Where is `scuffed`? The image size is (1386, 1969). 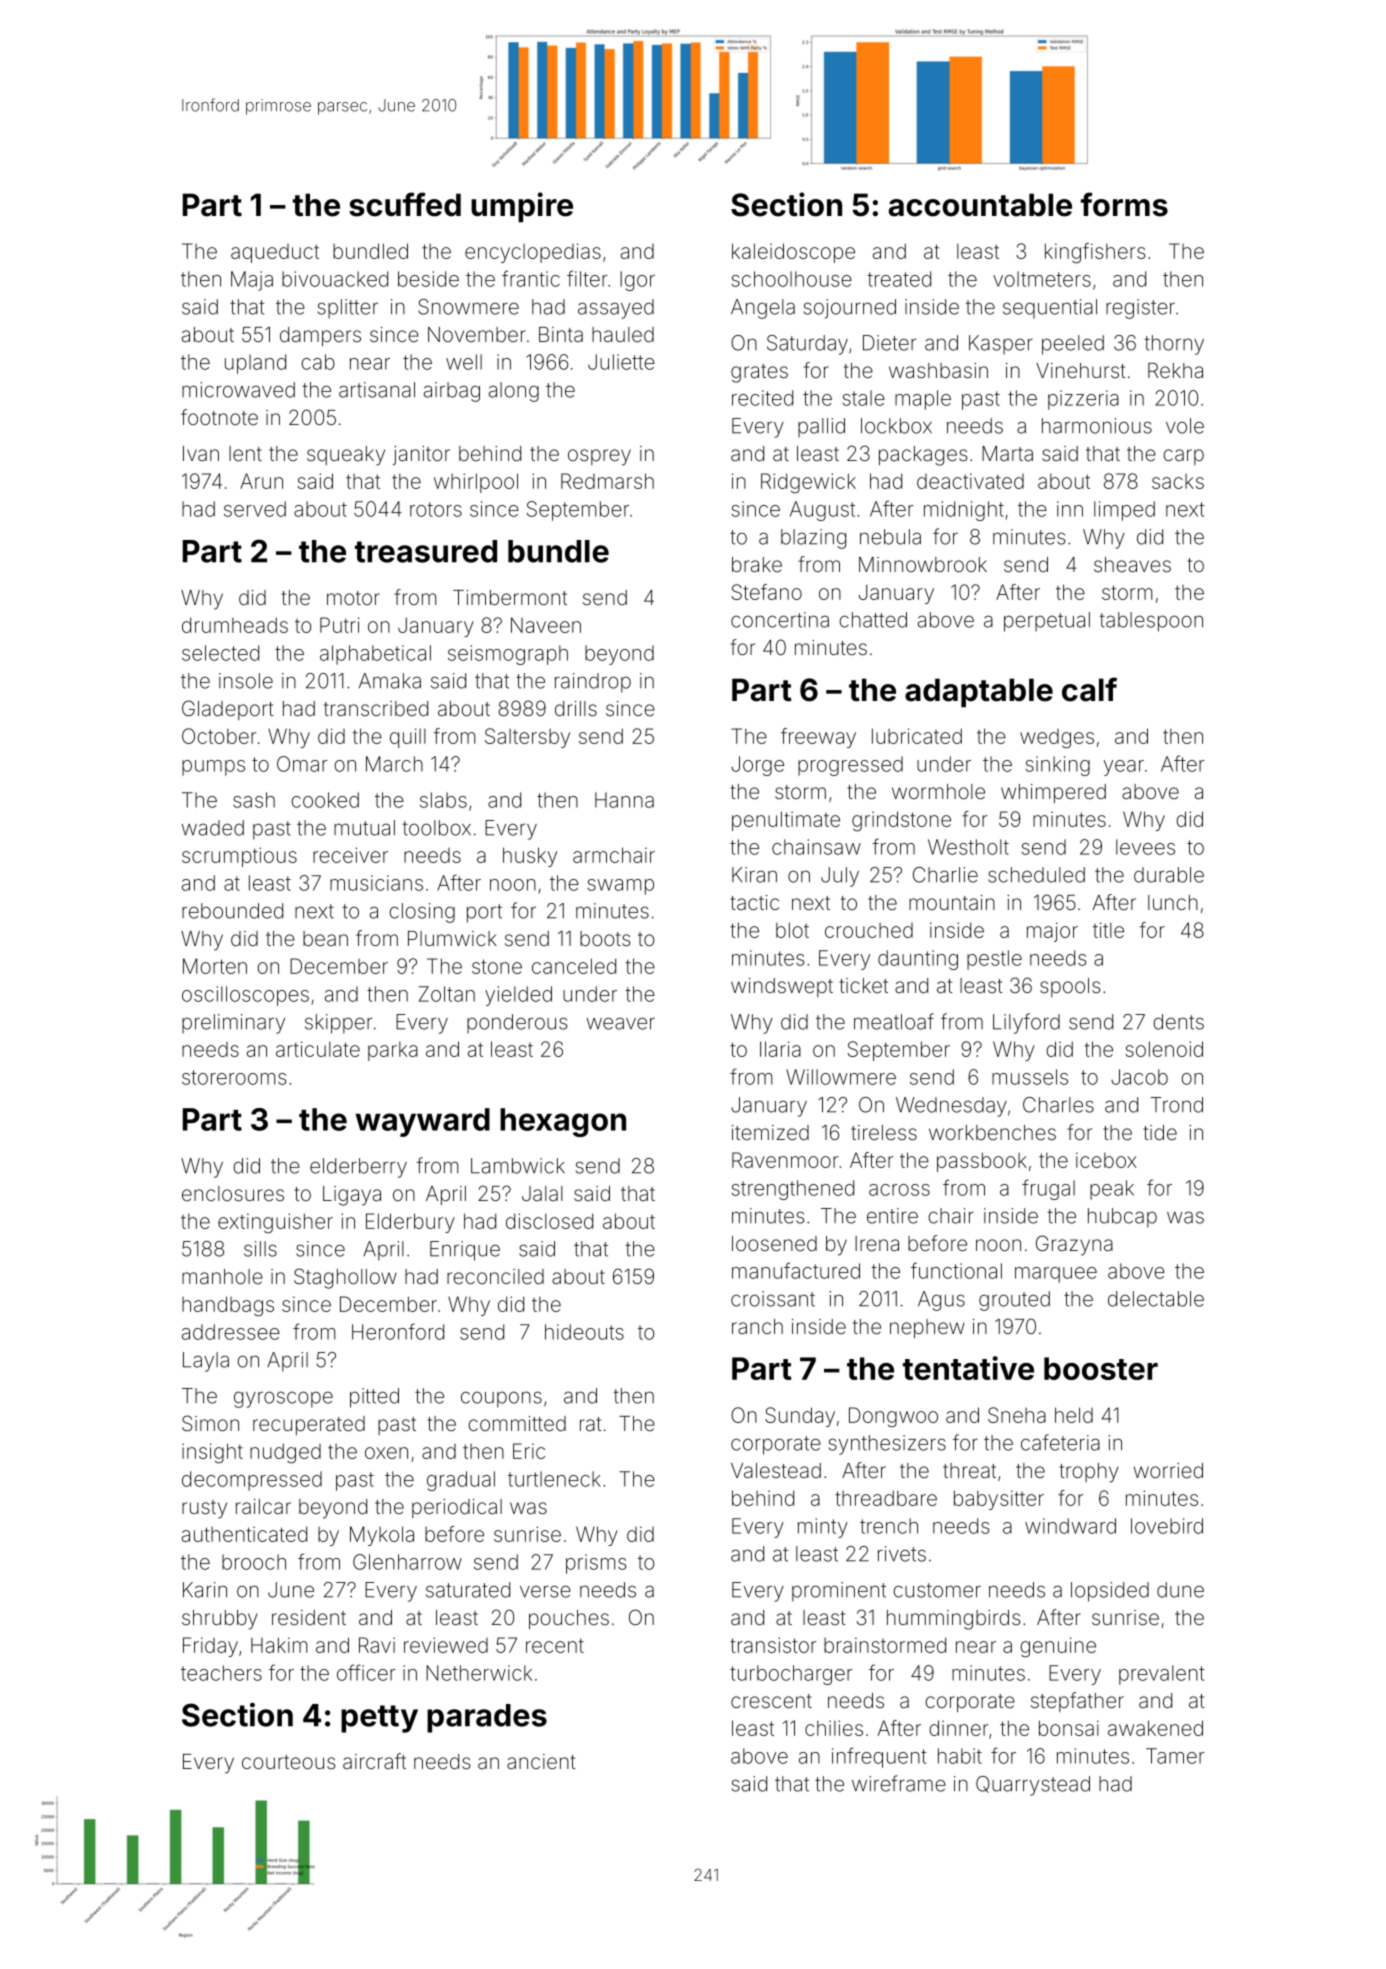 scuffed is located at coordinates (405, 204).
